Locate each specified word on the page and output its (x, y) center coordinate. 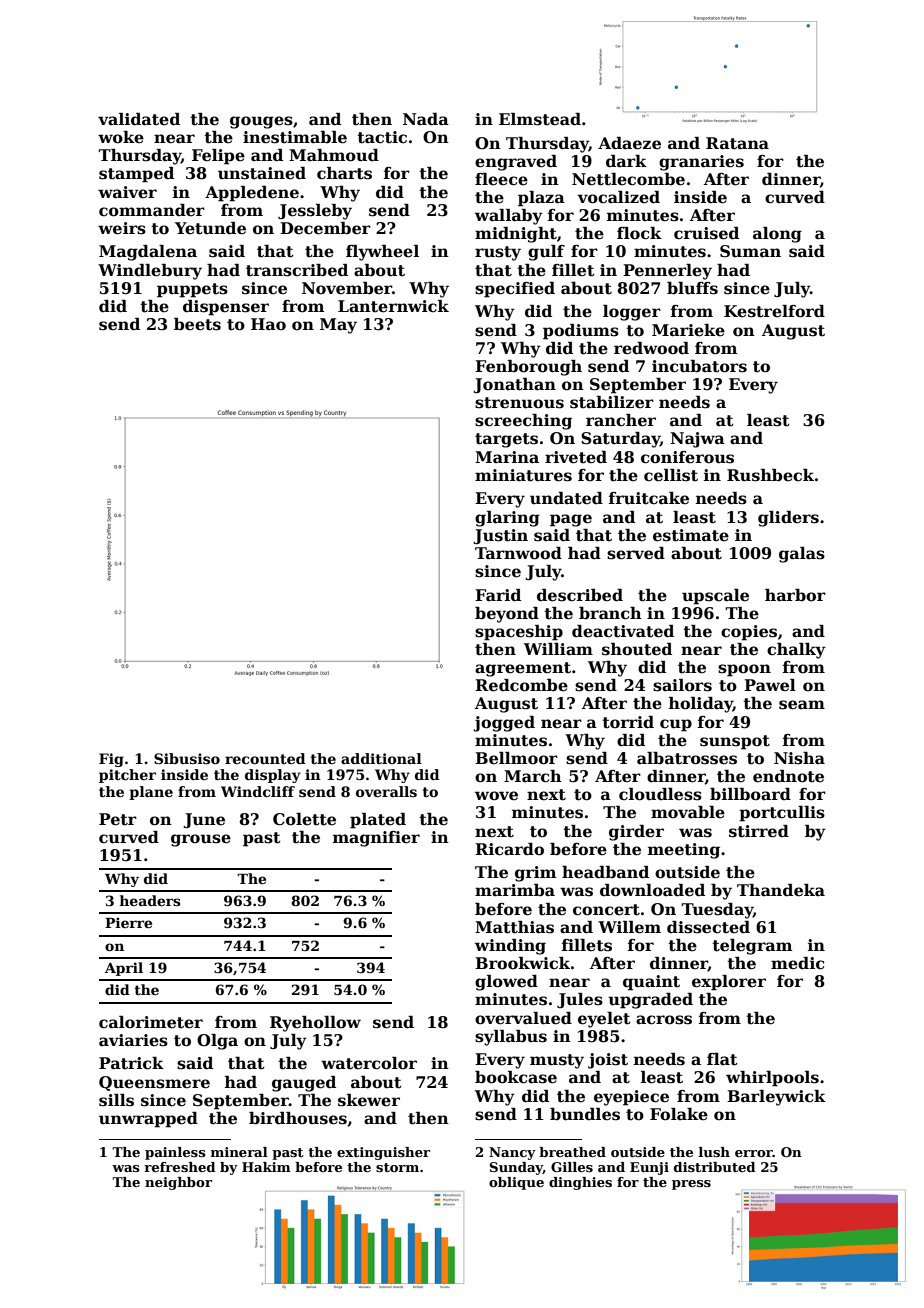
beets (197, 324)
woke (121, 137)
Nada (426, 119)
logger (632, 313)
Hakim (266, 1167)
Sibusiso (187, 758)
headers (150, 900)
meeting (684, 851)
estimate (691, 535)
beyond (507, 615)
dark (626, 161)
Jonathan (514, 385)
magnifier (376, 839)
